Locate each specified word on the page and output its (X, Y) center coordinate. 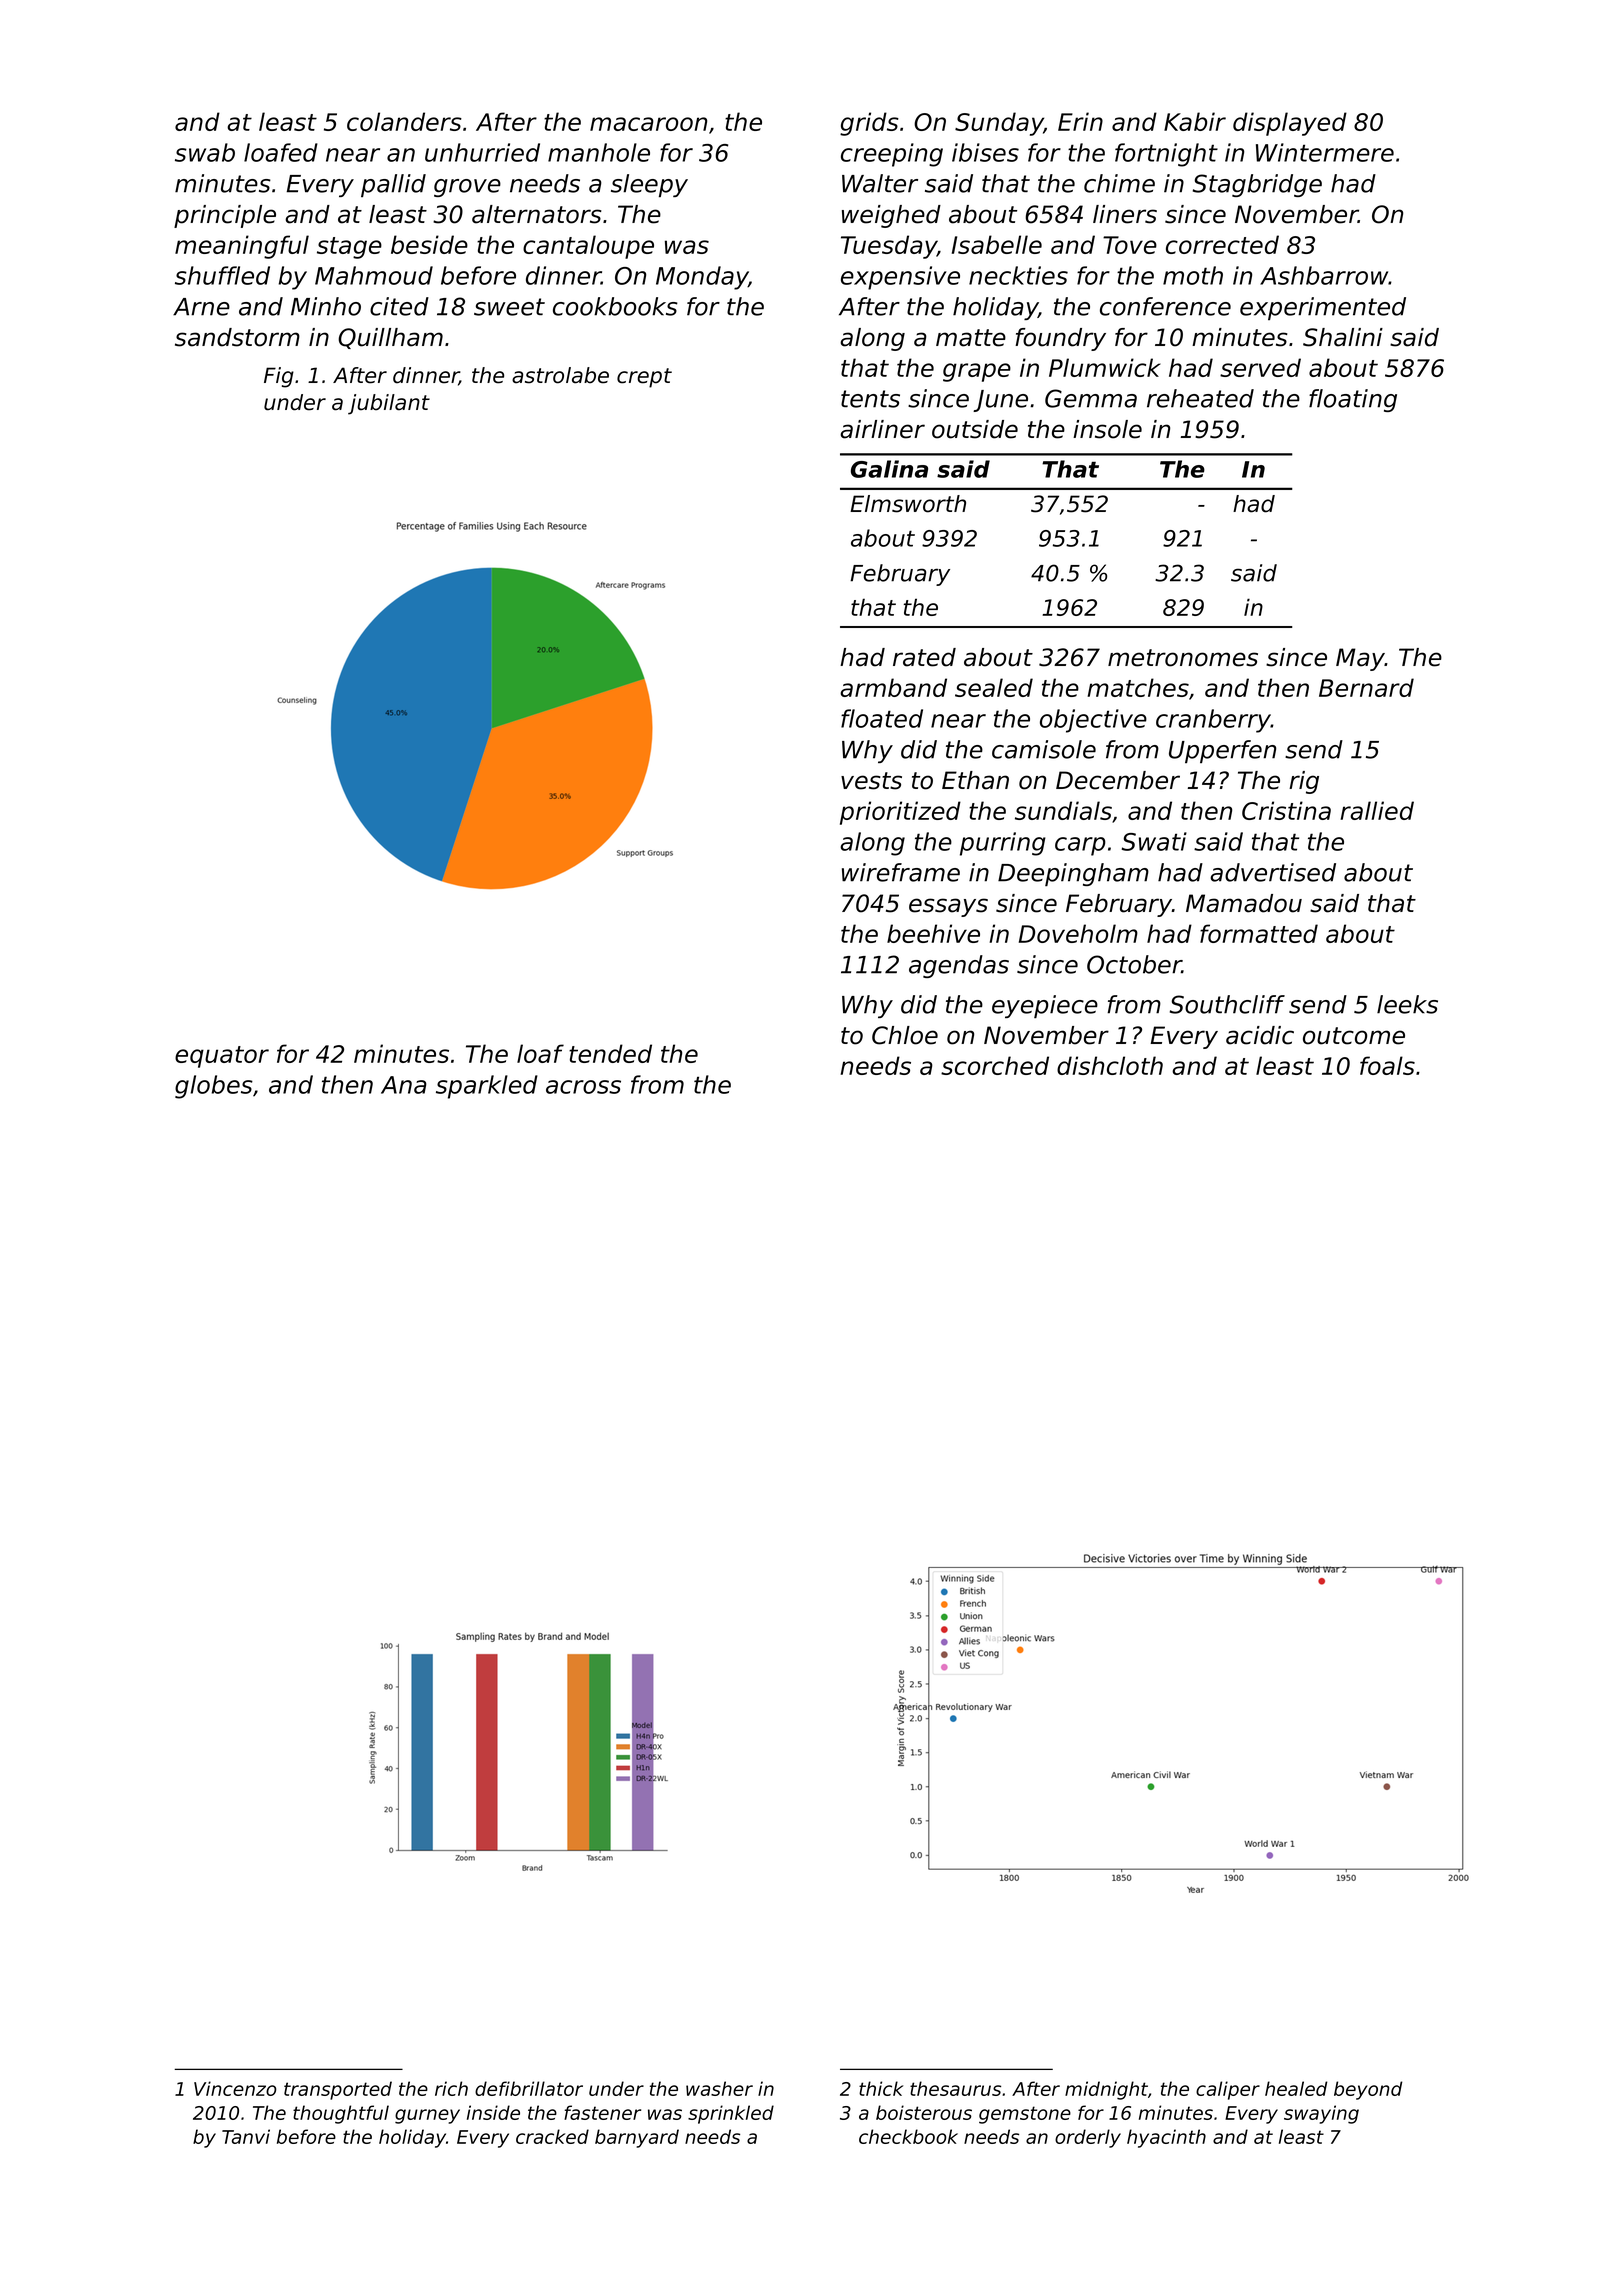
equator (222, 1057)
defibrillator (529, 2088)
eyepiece (1045, 1006)
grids (869, 124)
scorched (995, 1065)
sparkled (487, 1087)
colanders (404, 121)
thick (881, 2088)
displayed (1290, 124)
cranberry (1213, 721)
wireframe (901, 872)
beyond (1368, 2090)
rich (451, 2088)
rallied (1377, 810)
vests (871, 781)
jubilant (389, 404)
